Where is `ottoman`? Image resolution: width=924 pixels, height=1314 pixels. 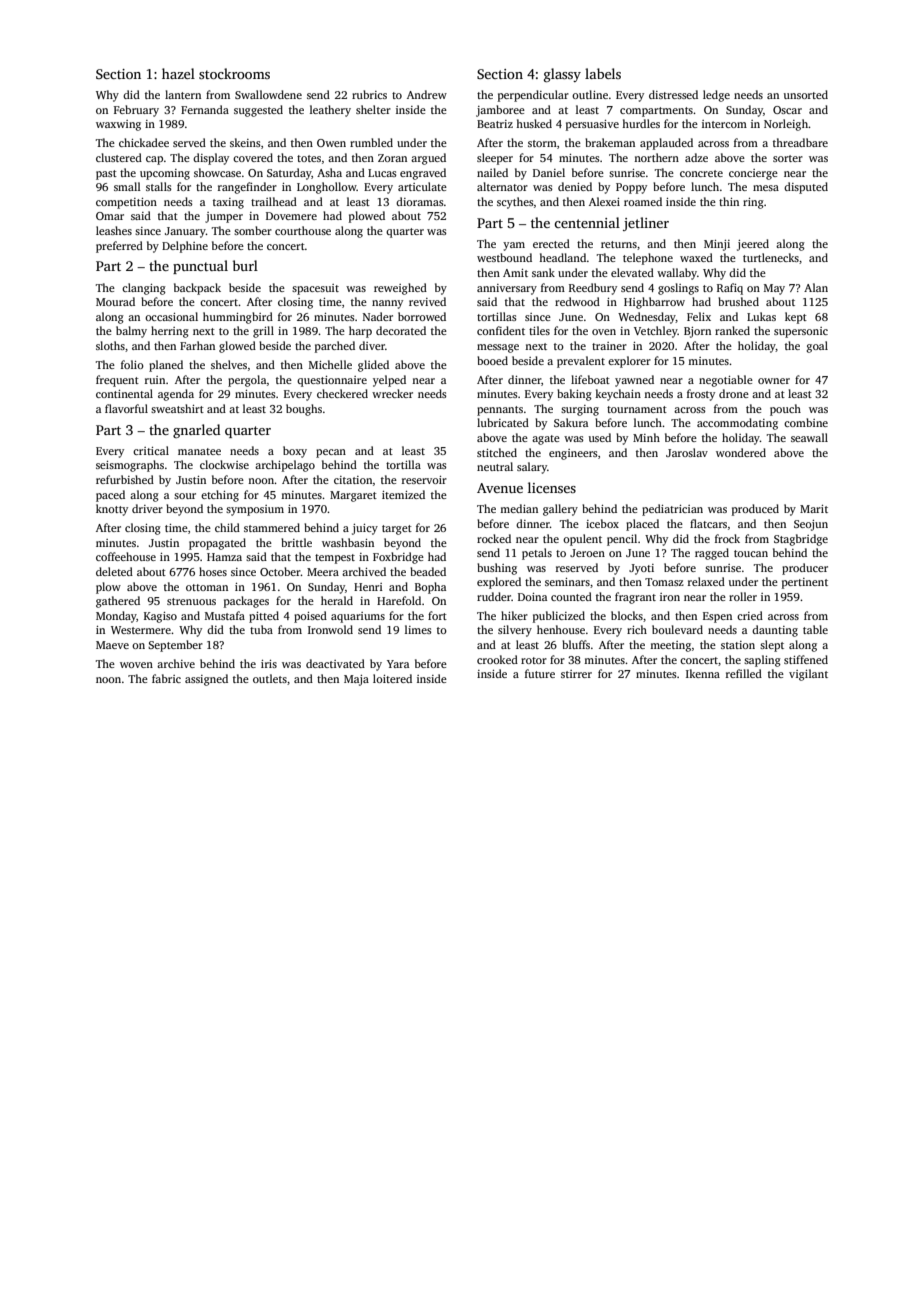
ottoman is located at coordinates (207, 587).
